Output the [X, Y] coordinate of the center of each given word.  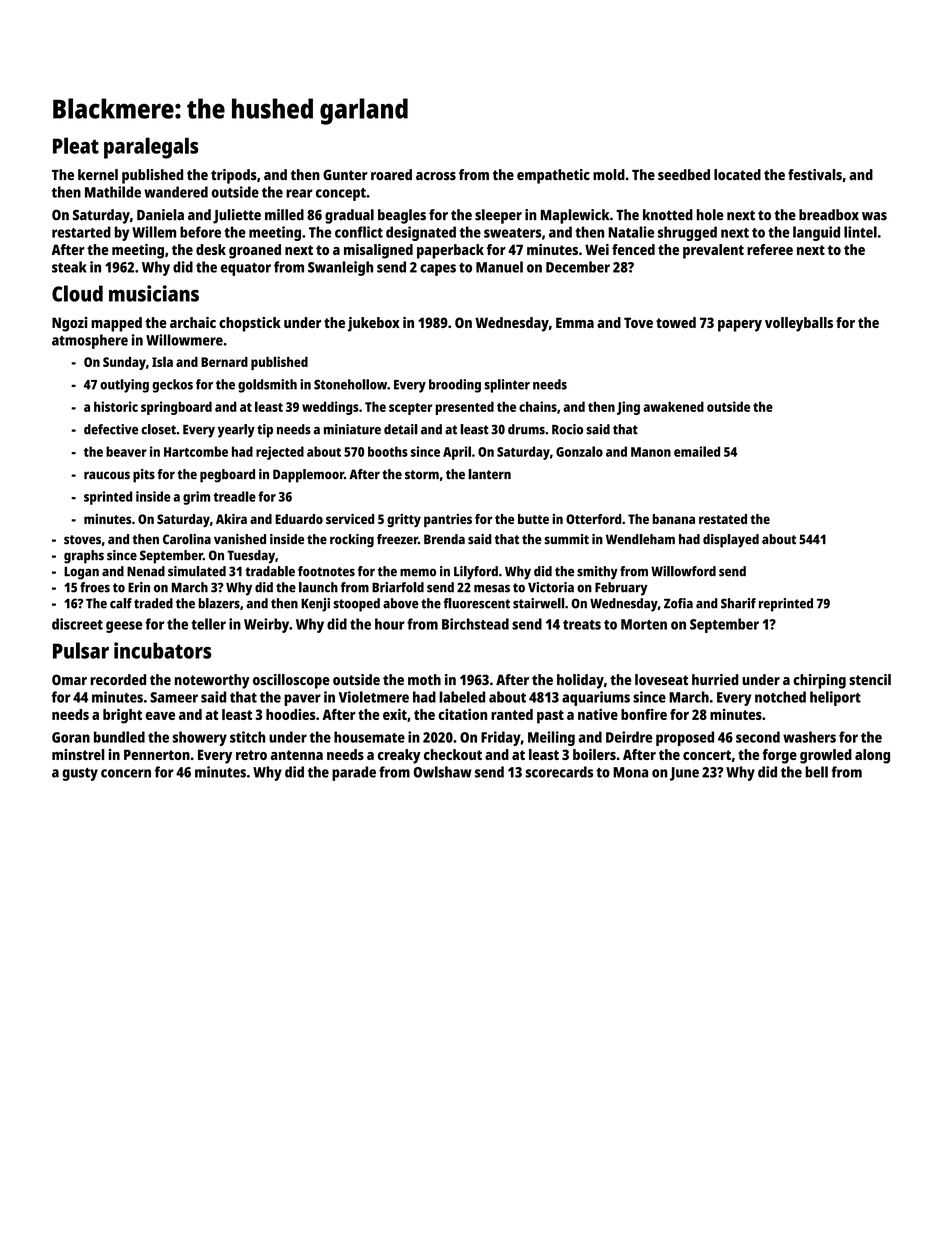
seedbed [684, 174]
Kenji [315, 605]
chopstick [250, 324]
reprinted [786, 605]
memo [418, 572]
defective [111, 429]
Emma [575, 322]
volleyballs [799, 324]
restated [723, 519]
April [457, 453]
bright [122, 716]
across [436, 176]
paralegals [151, 148]
